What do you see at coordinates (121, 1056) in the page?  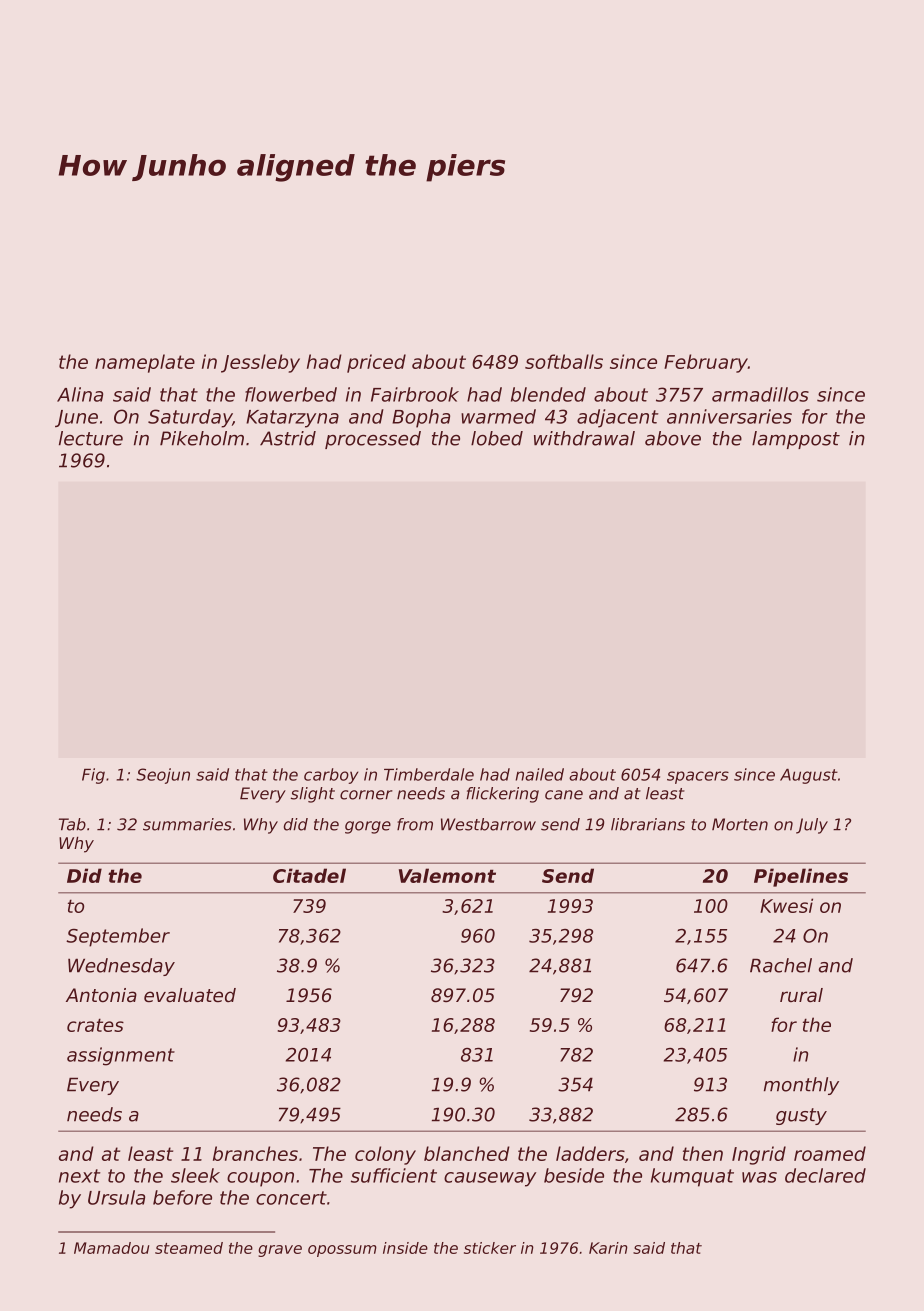 I see `assignment` at bounding box center [121, 1056].
